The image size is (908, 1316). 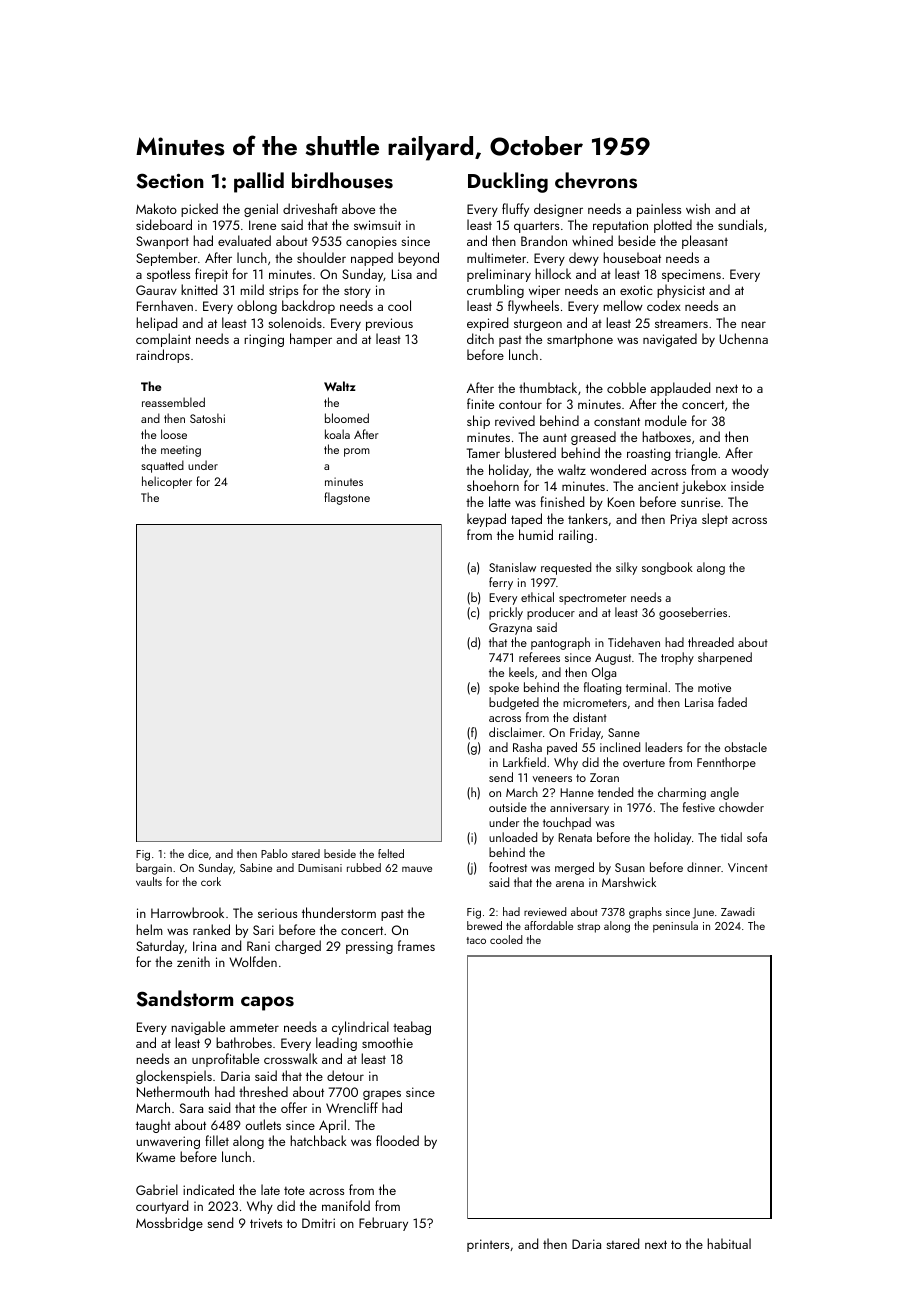 What do you see at coordinates (261, 210) in the screenshot?
I see `genial` at bounding box center [261, 210].
